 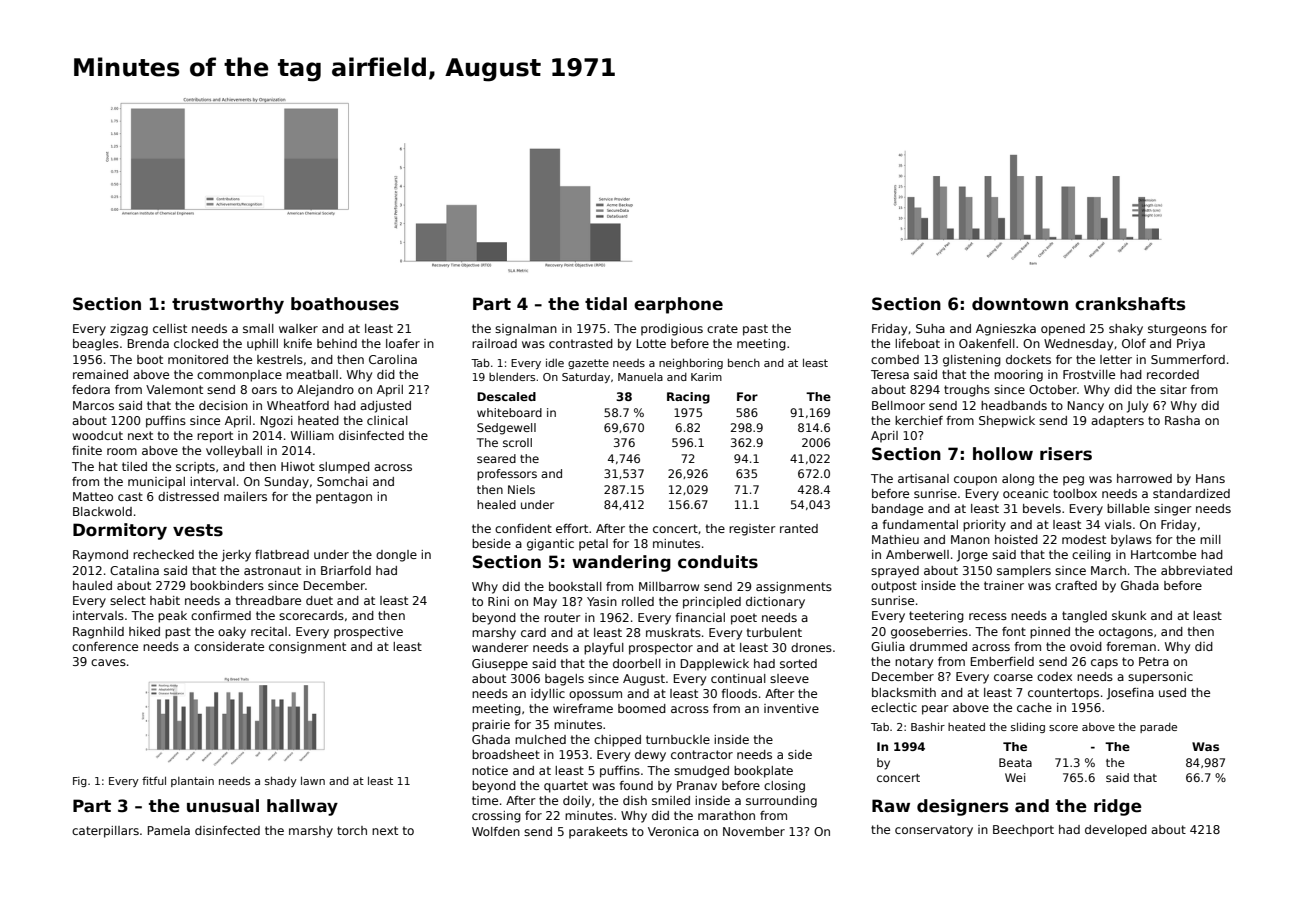 I want to click on earphone, so click(x=678, y=305).
